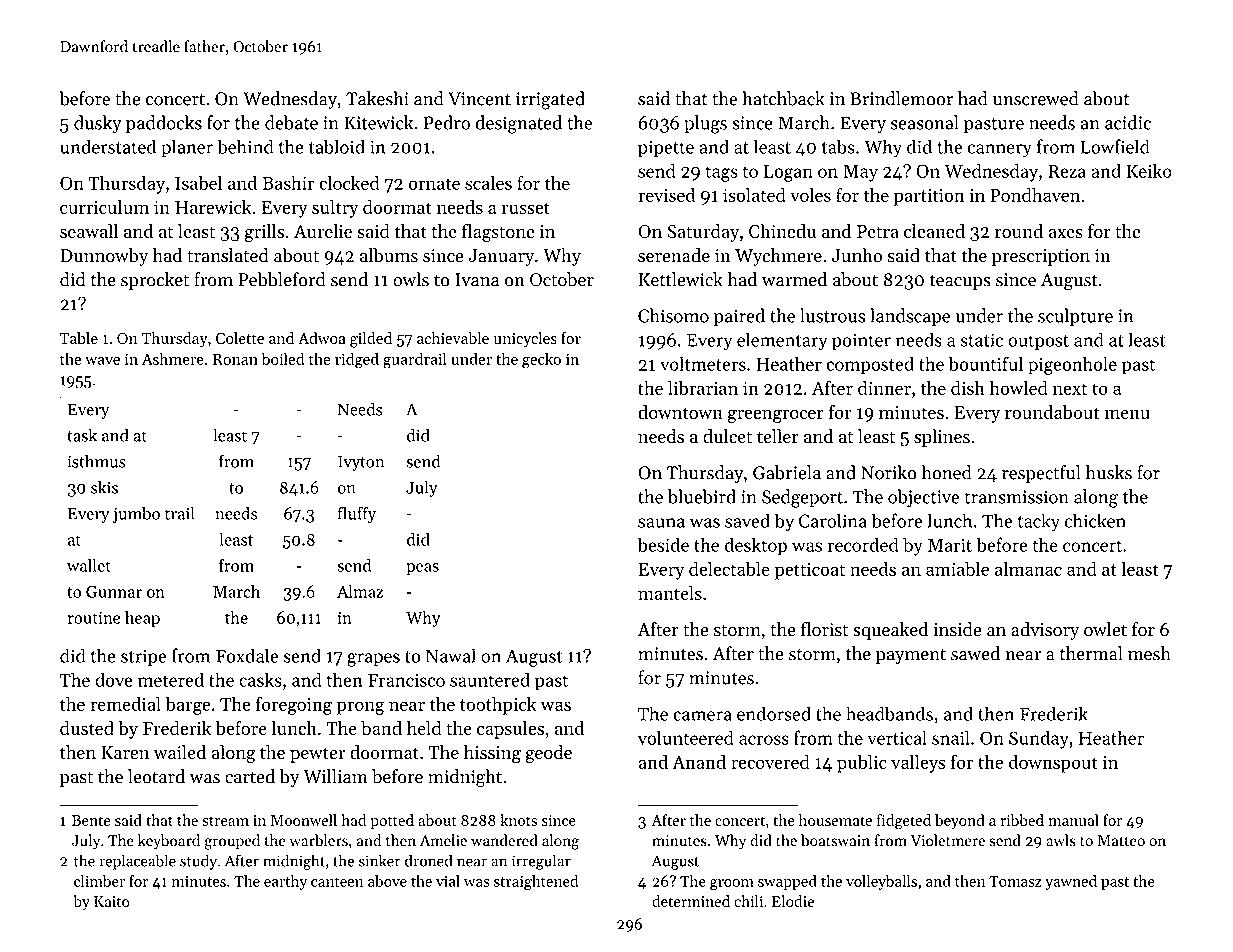 The image size is (1233, 952). Describe the element at coordinates (550, 100) in the screenshot. I see `irrigated` at that location.
